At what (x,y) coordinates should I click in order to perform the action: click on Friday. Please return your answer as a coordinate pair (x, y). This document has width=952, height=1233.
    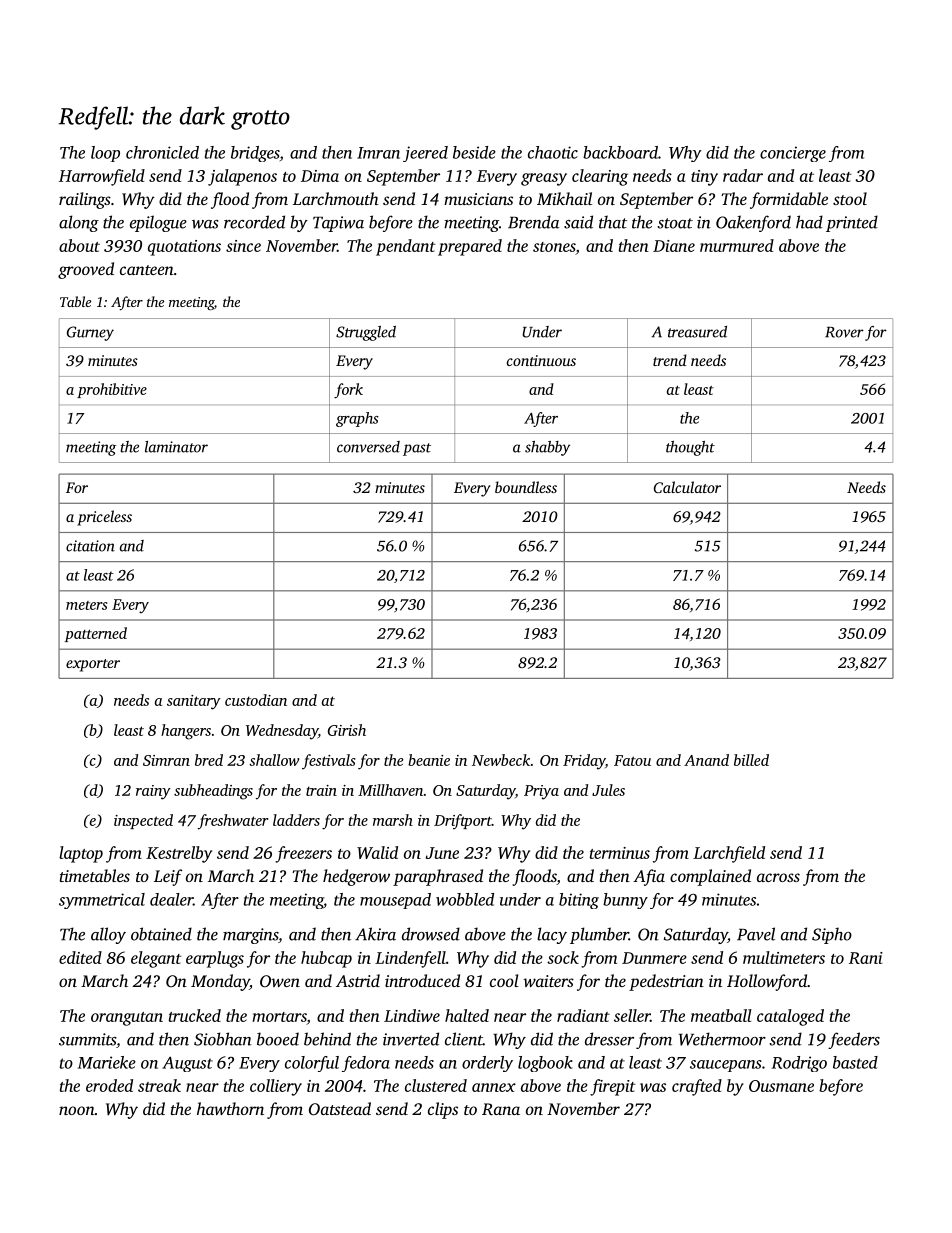
    Looking at the image, I should click on (584, 762).
